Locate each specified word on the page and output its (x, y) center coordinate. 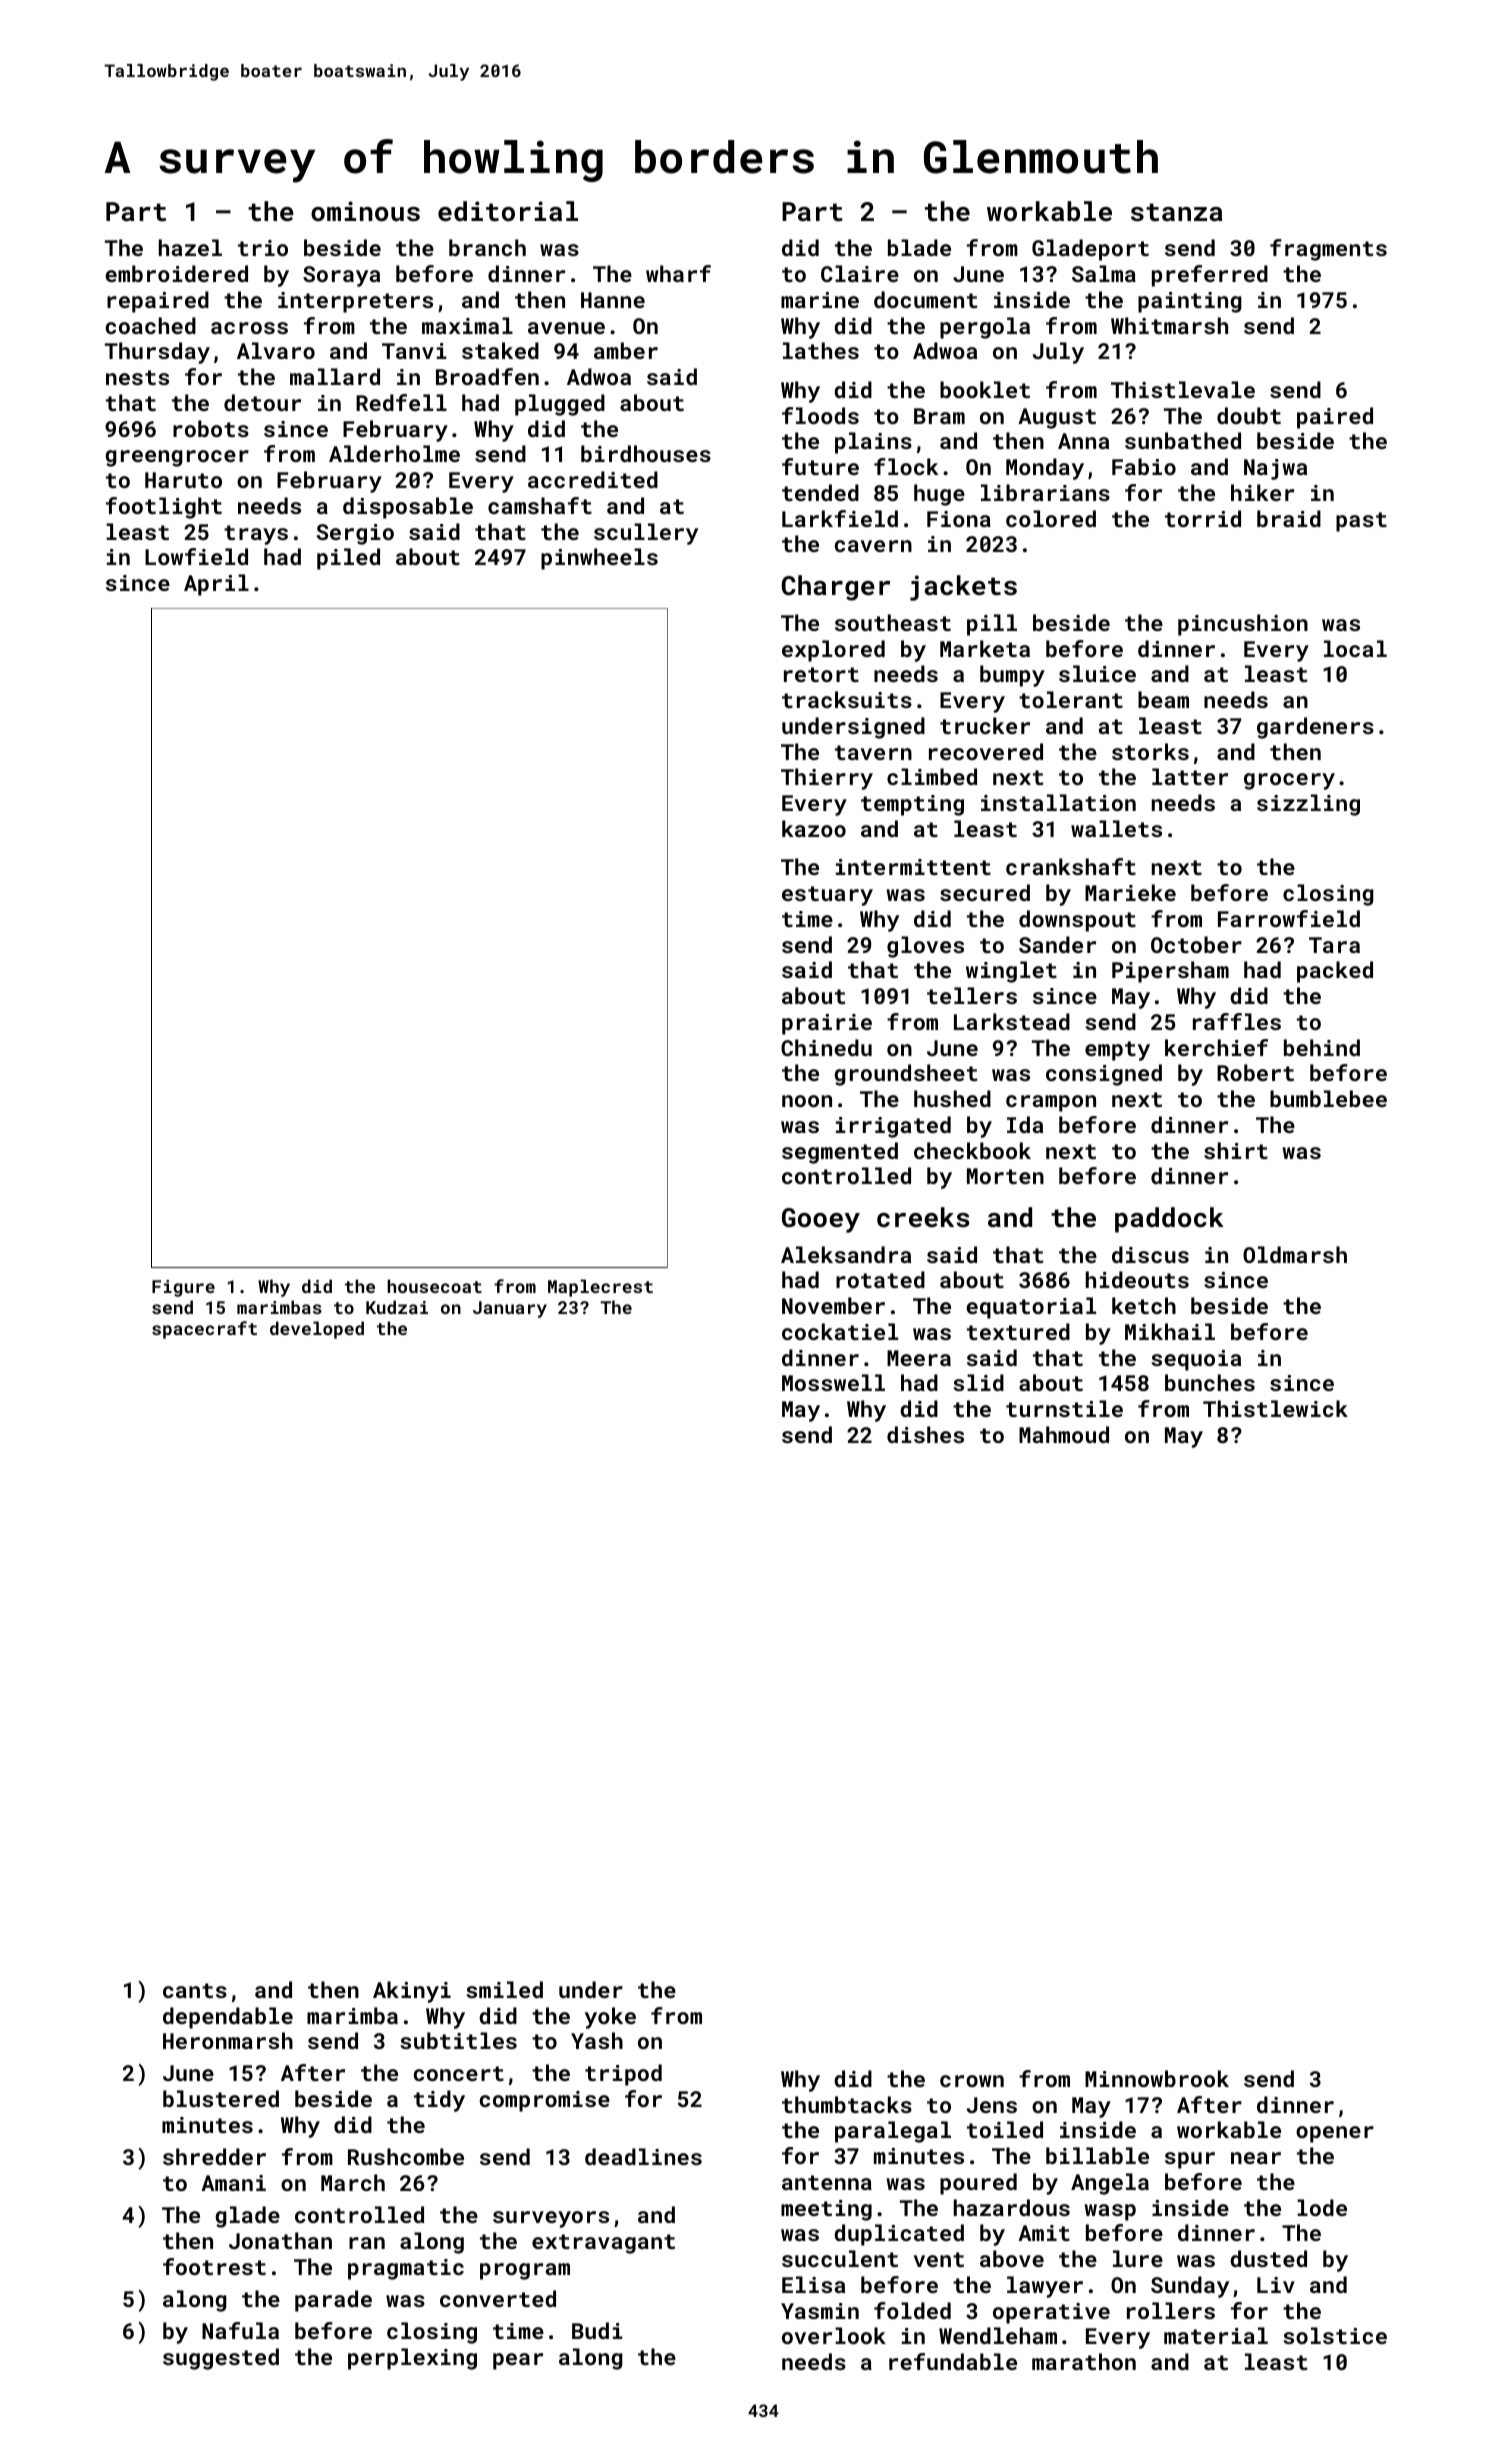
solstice (1335, 2335)
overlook (834, 2335)
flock (906, 466)
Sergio (355, 534)
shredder (214, 2156)
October (1196, 944)
